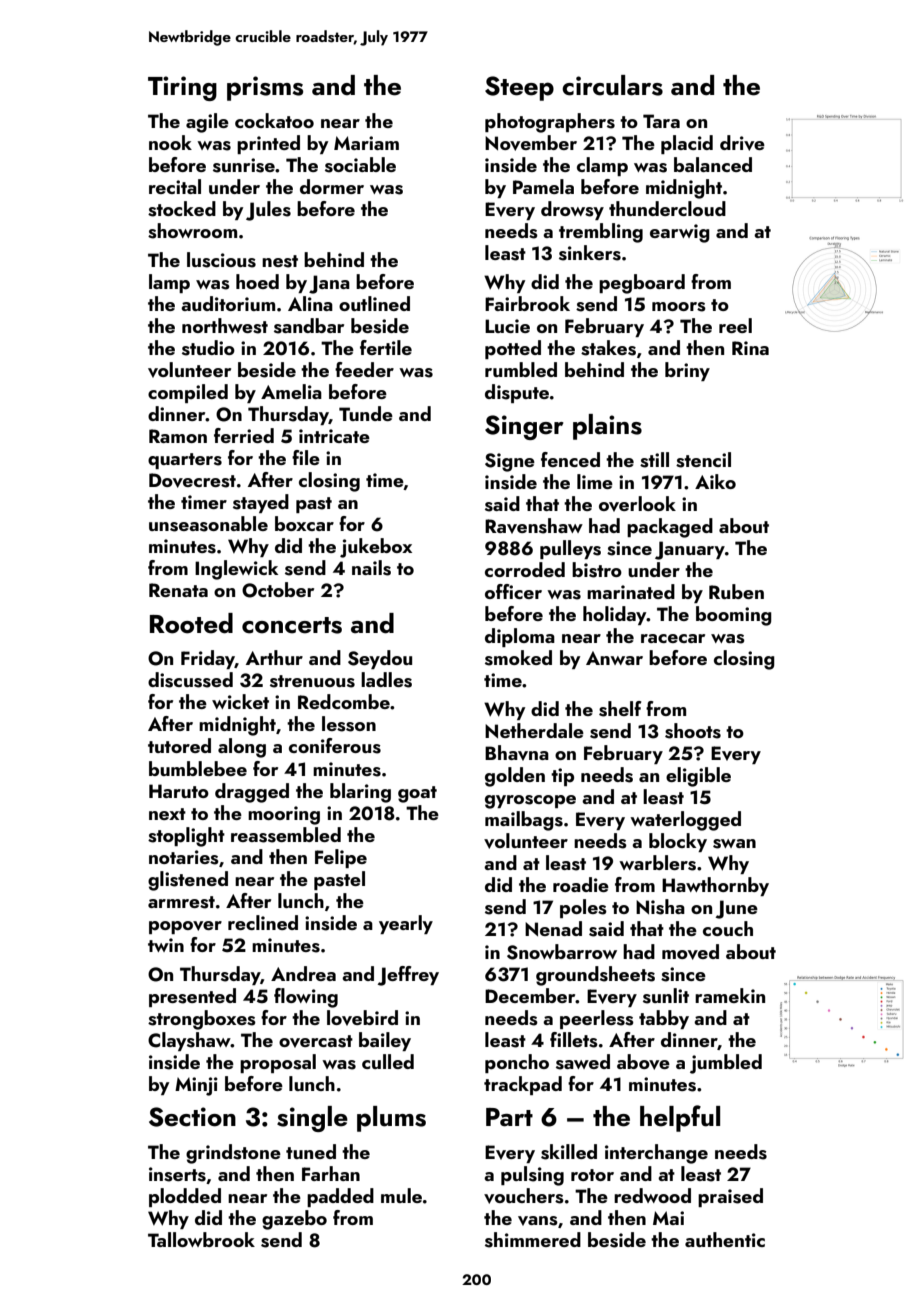 The image size is (924, 1314). I want to click on stakes, so click(608, 348).
